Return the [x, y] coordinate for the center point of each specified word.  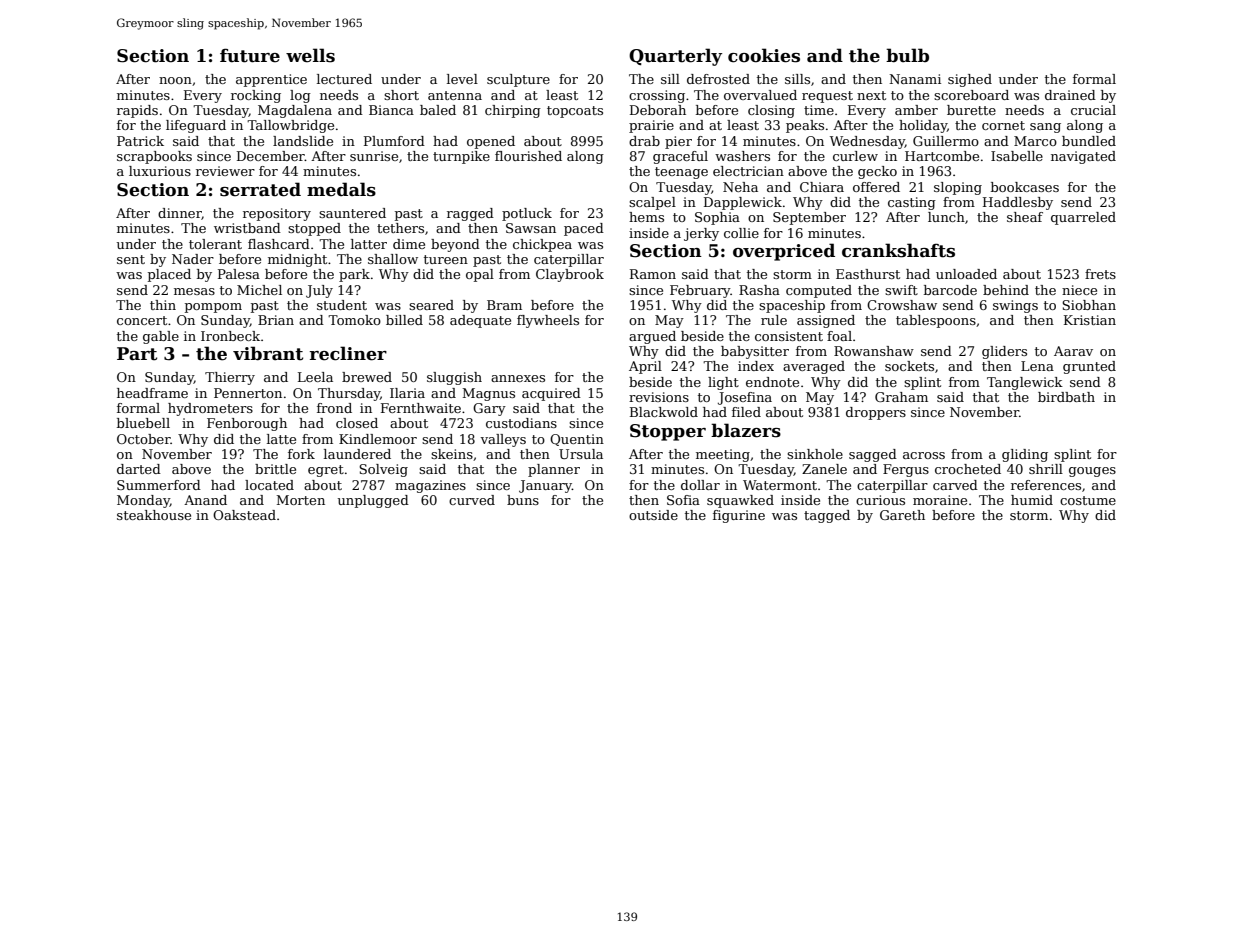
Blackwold [664, 412]
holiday [923, 126]
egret [326, 471]
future [250, 55]
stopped [314, 229]
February [700, 291]
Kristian [1090, 320]
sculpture [518, 80]
